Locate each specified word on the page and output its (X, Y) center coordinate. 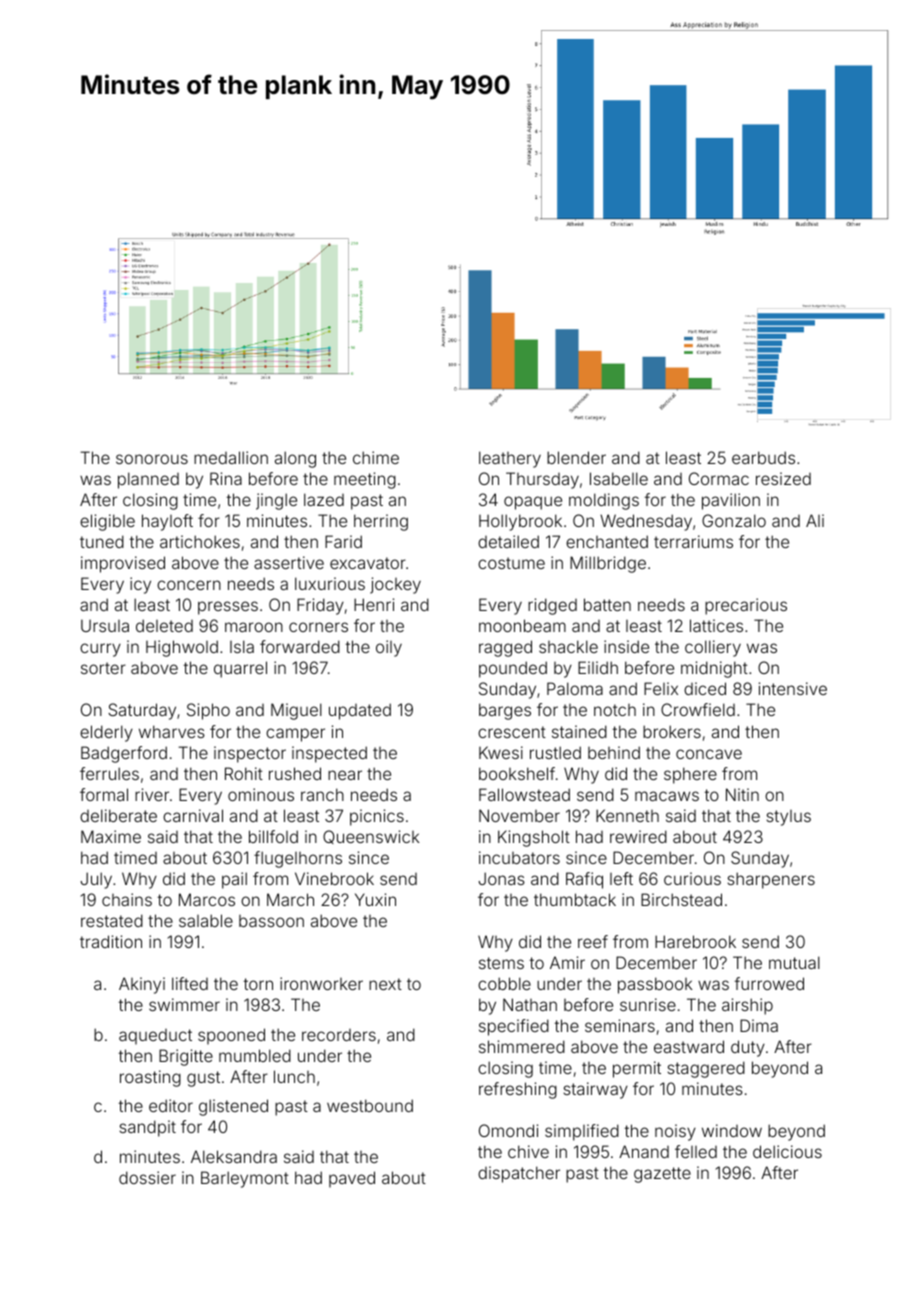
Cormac (719, 478)
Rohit (244, 773)
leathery (510, 459)
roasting (150, 1078)
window (732, 1130)
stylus (788, 818)
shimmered (522, 1046)
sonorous (152, 459)
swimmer (184, 1004)
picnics (377, 817)
